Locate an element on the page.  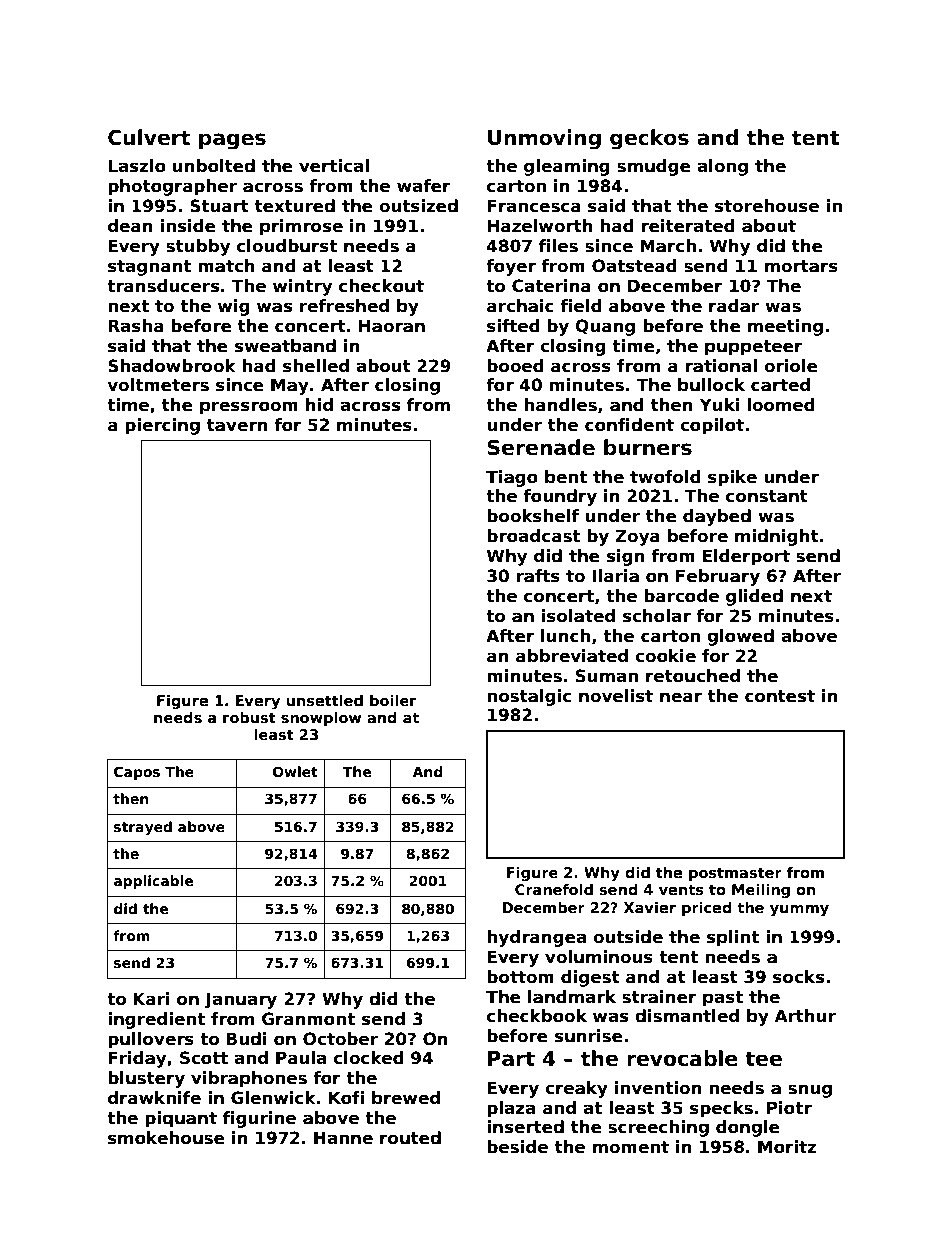
routed is located at coordinates (410, 1138).
